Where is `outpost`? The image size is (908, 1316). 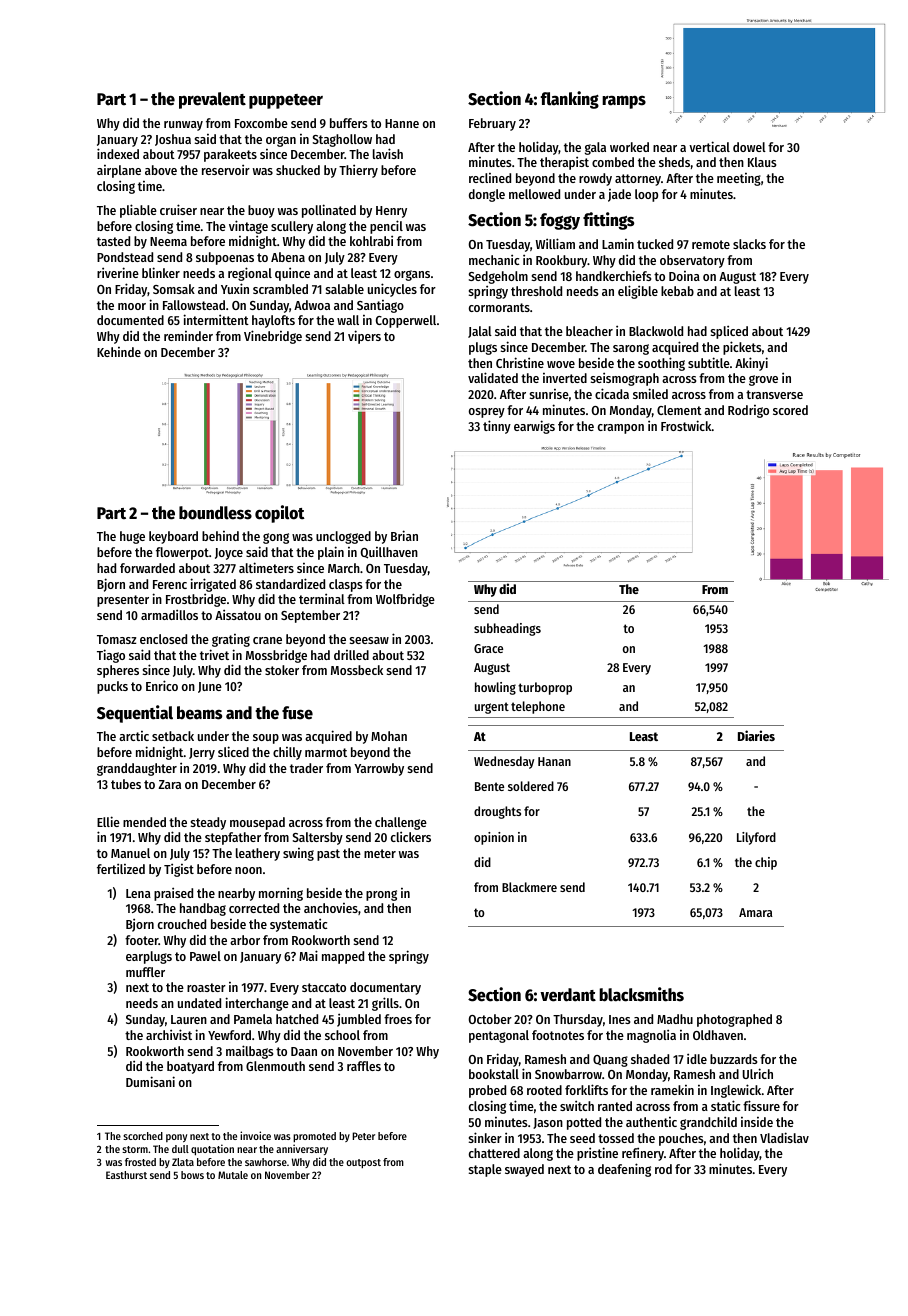 outpost is located at coordinates (363, 1163).
